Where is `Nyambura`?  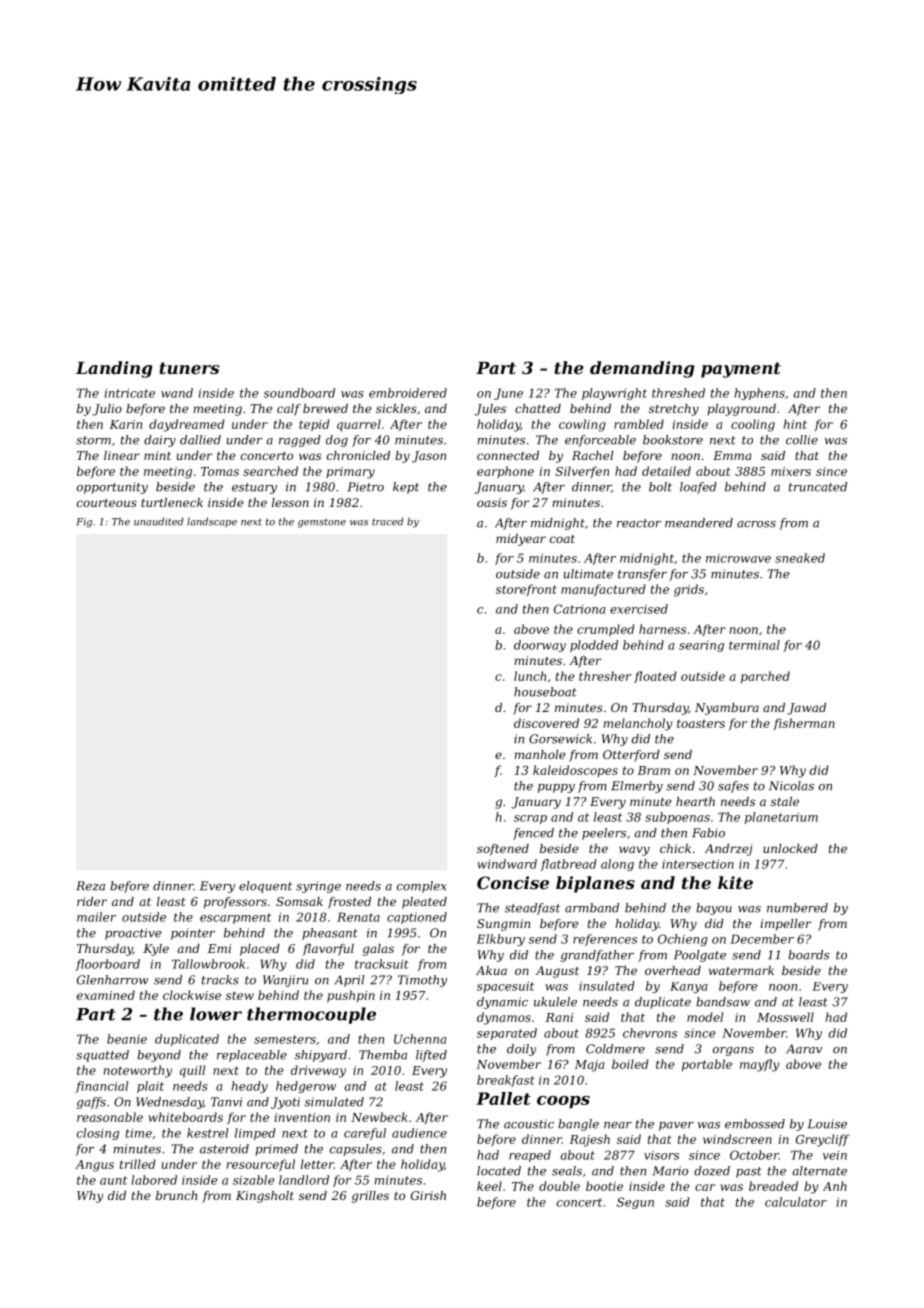
Nyambura is located at coordinates (727, 709).
